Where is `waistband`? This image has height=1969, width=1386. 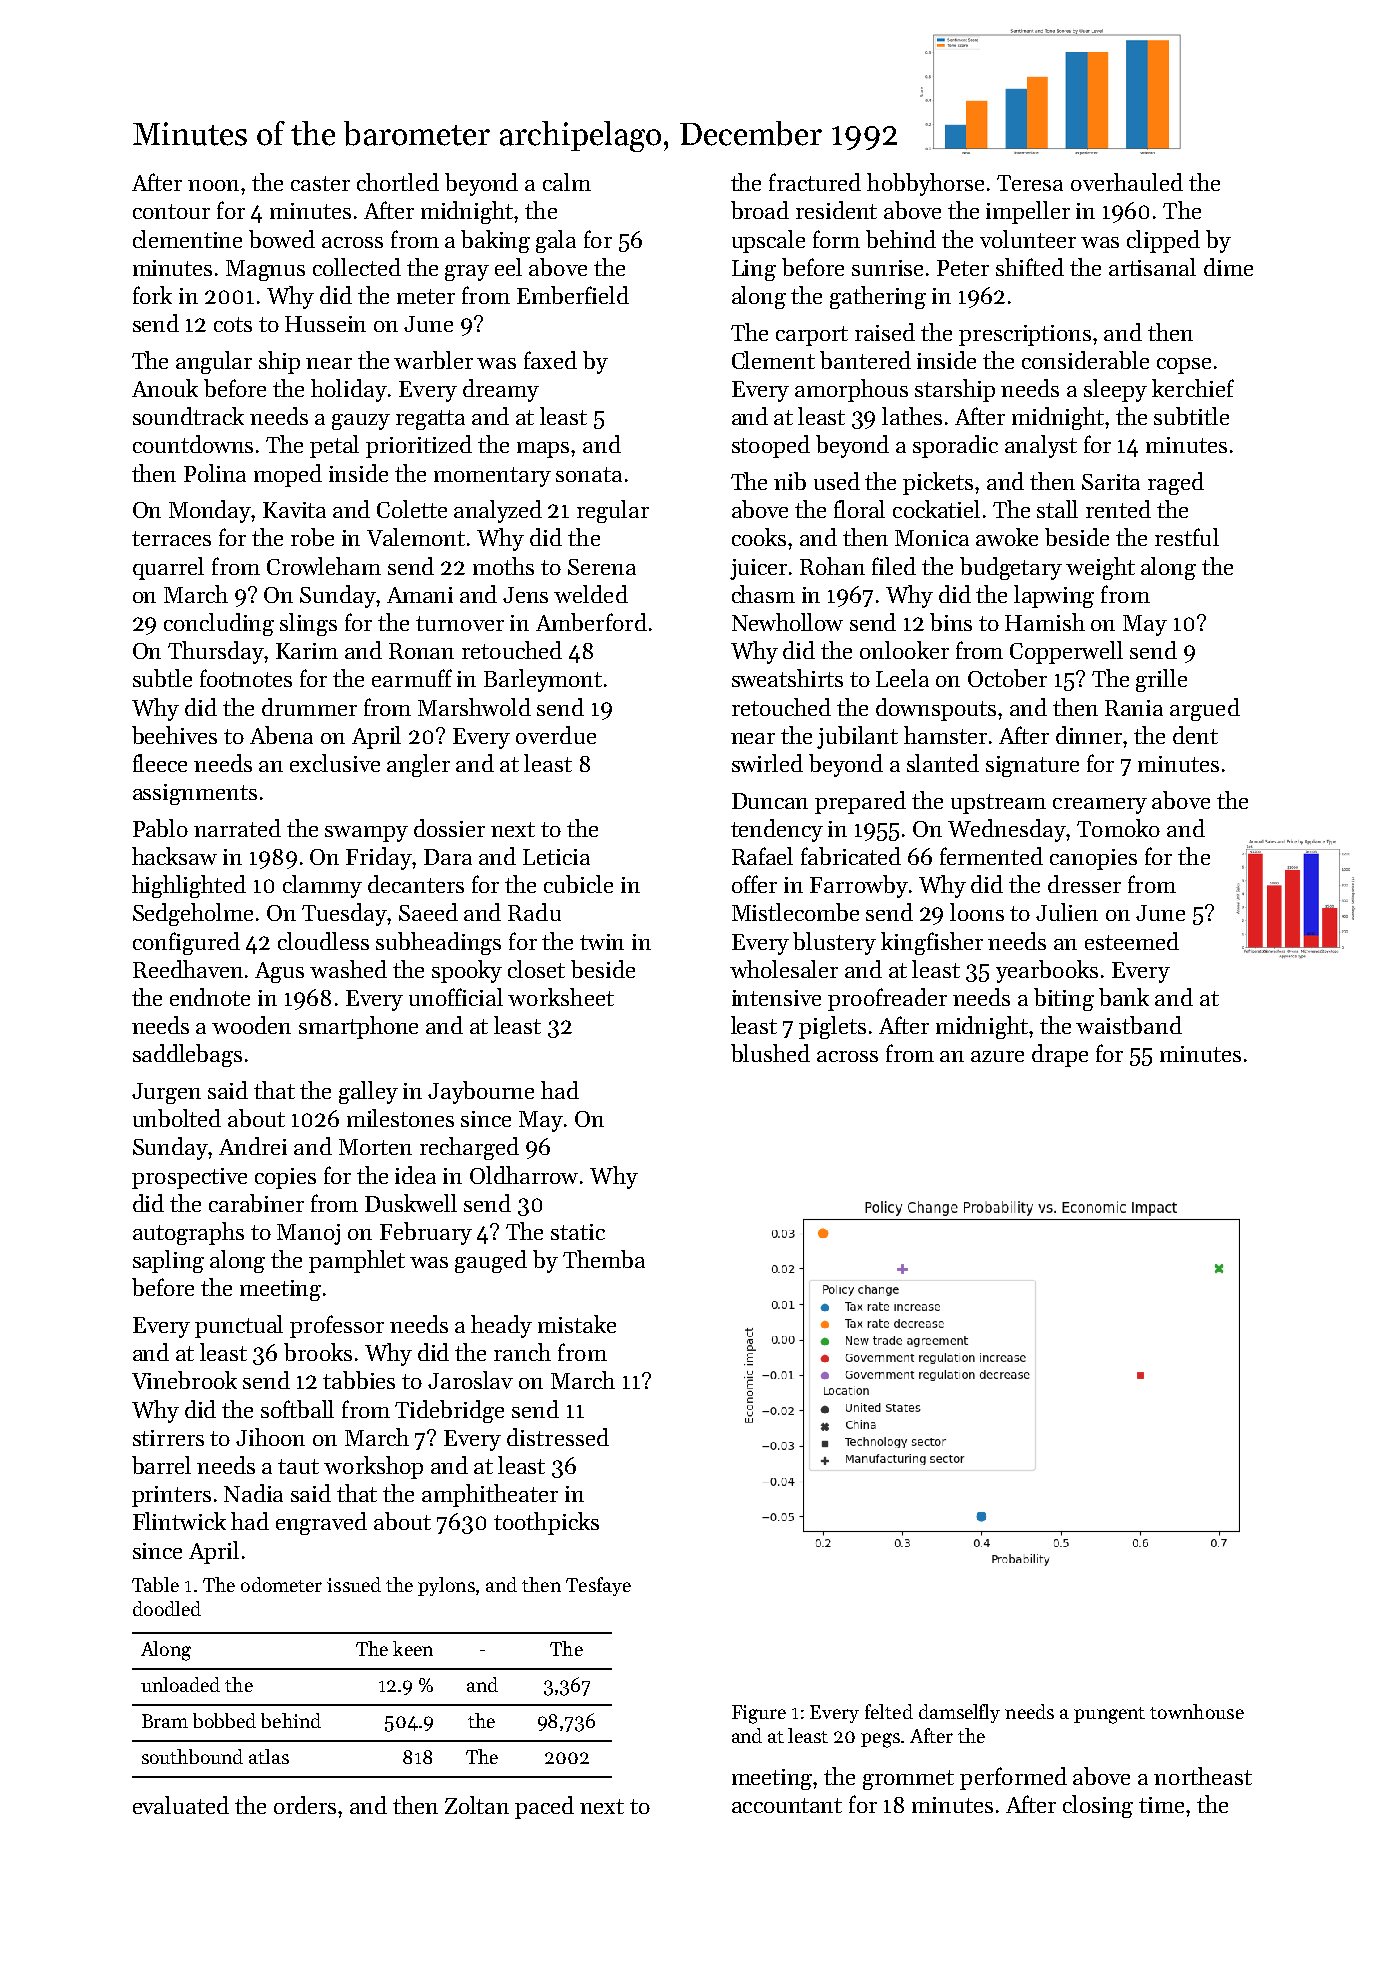 waistband is located at coordinates (1129, 1025).
